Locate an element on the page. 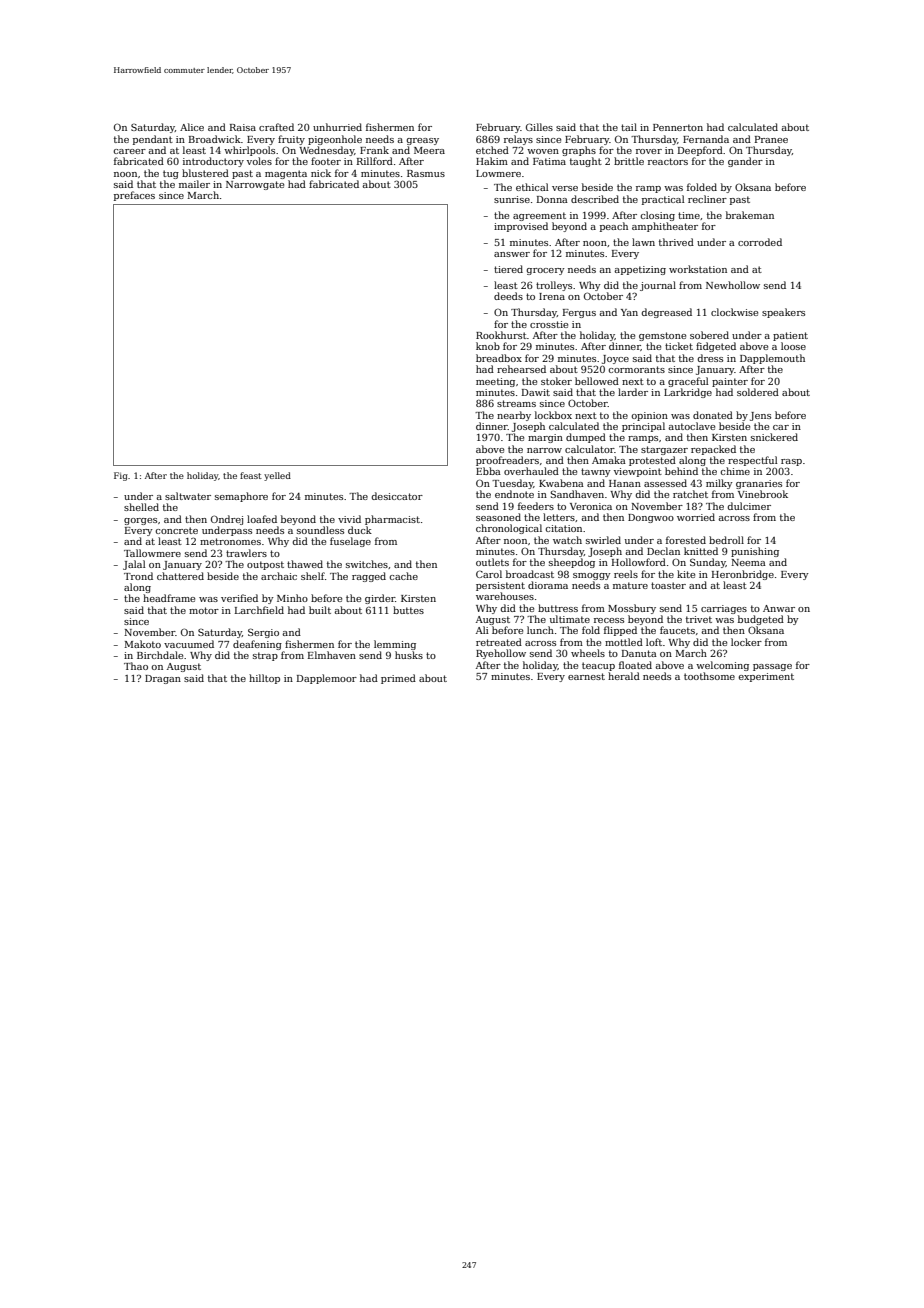 Image resolution: width=924 pixels, height=1308 pixels. meeting is located at coordinates (495, 382).
